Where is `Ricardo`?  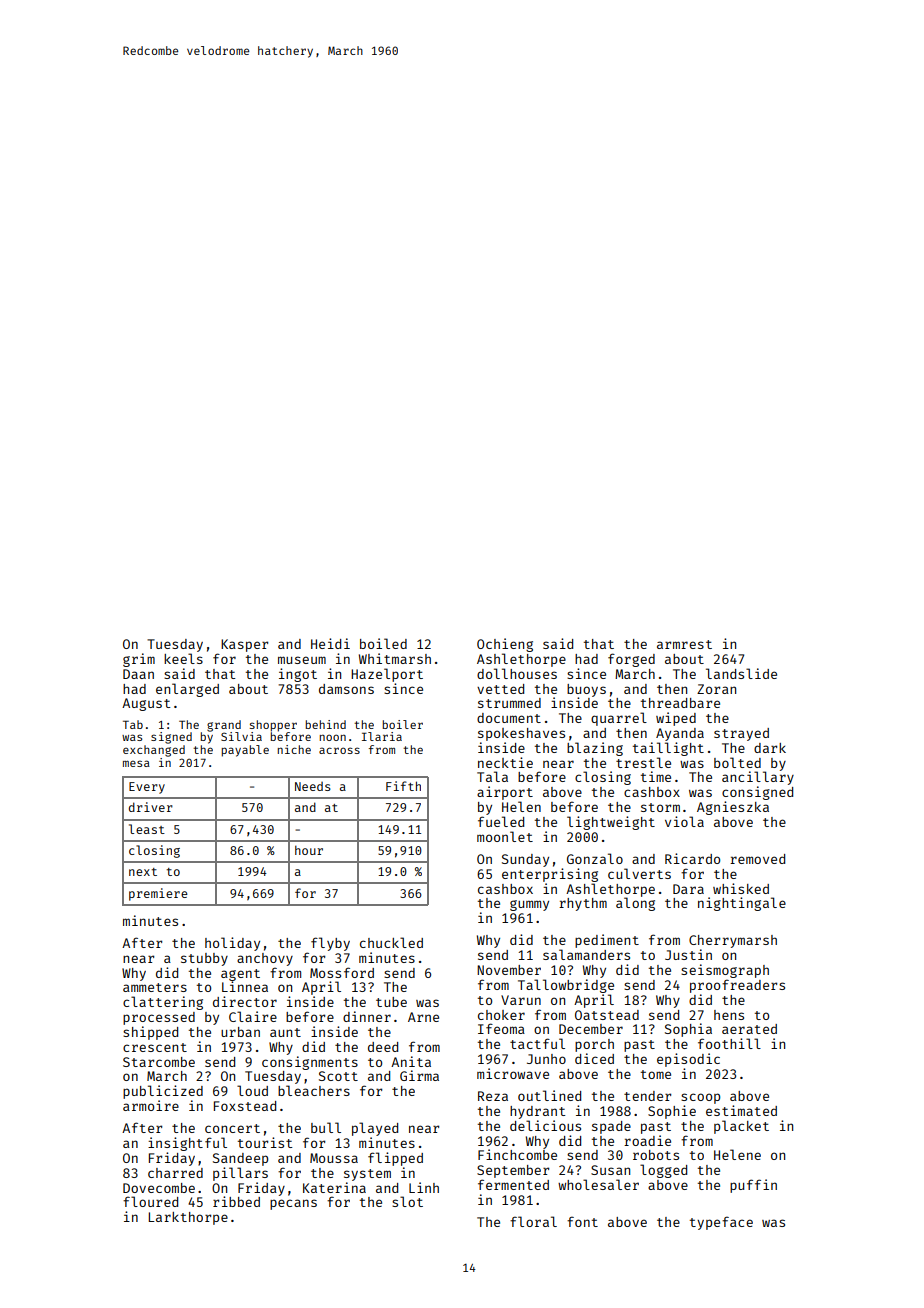 Ricardo is located at coordinates (692, 858).
